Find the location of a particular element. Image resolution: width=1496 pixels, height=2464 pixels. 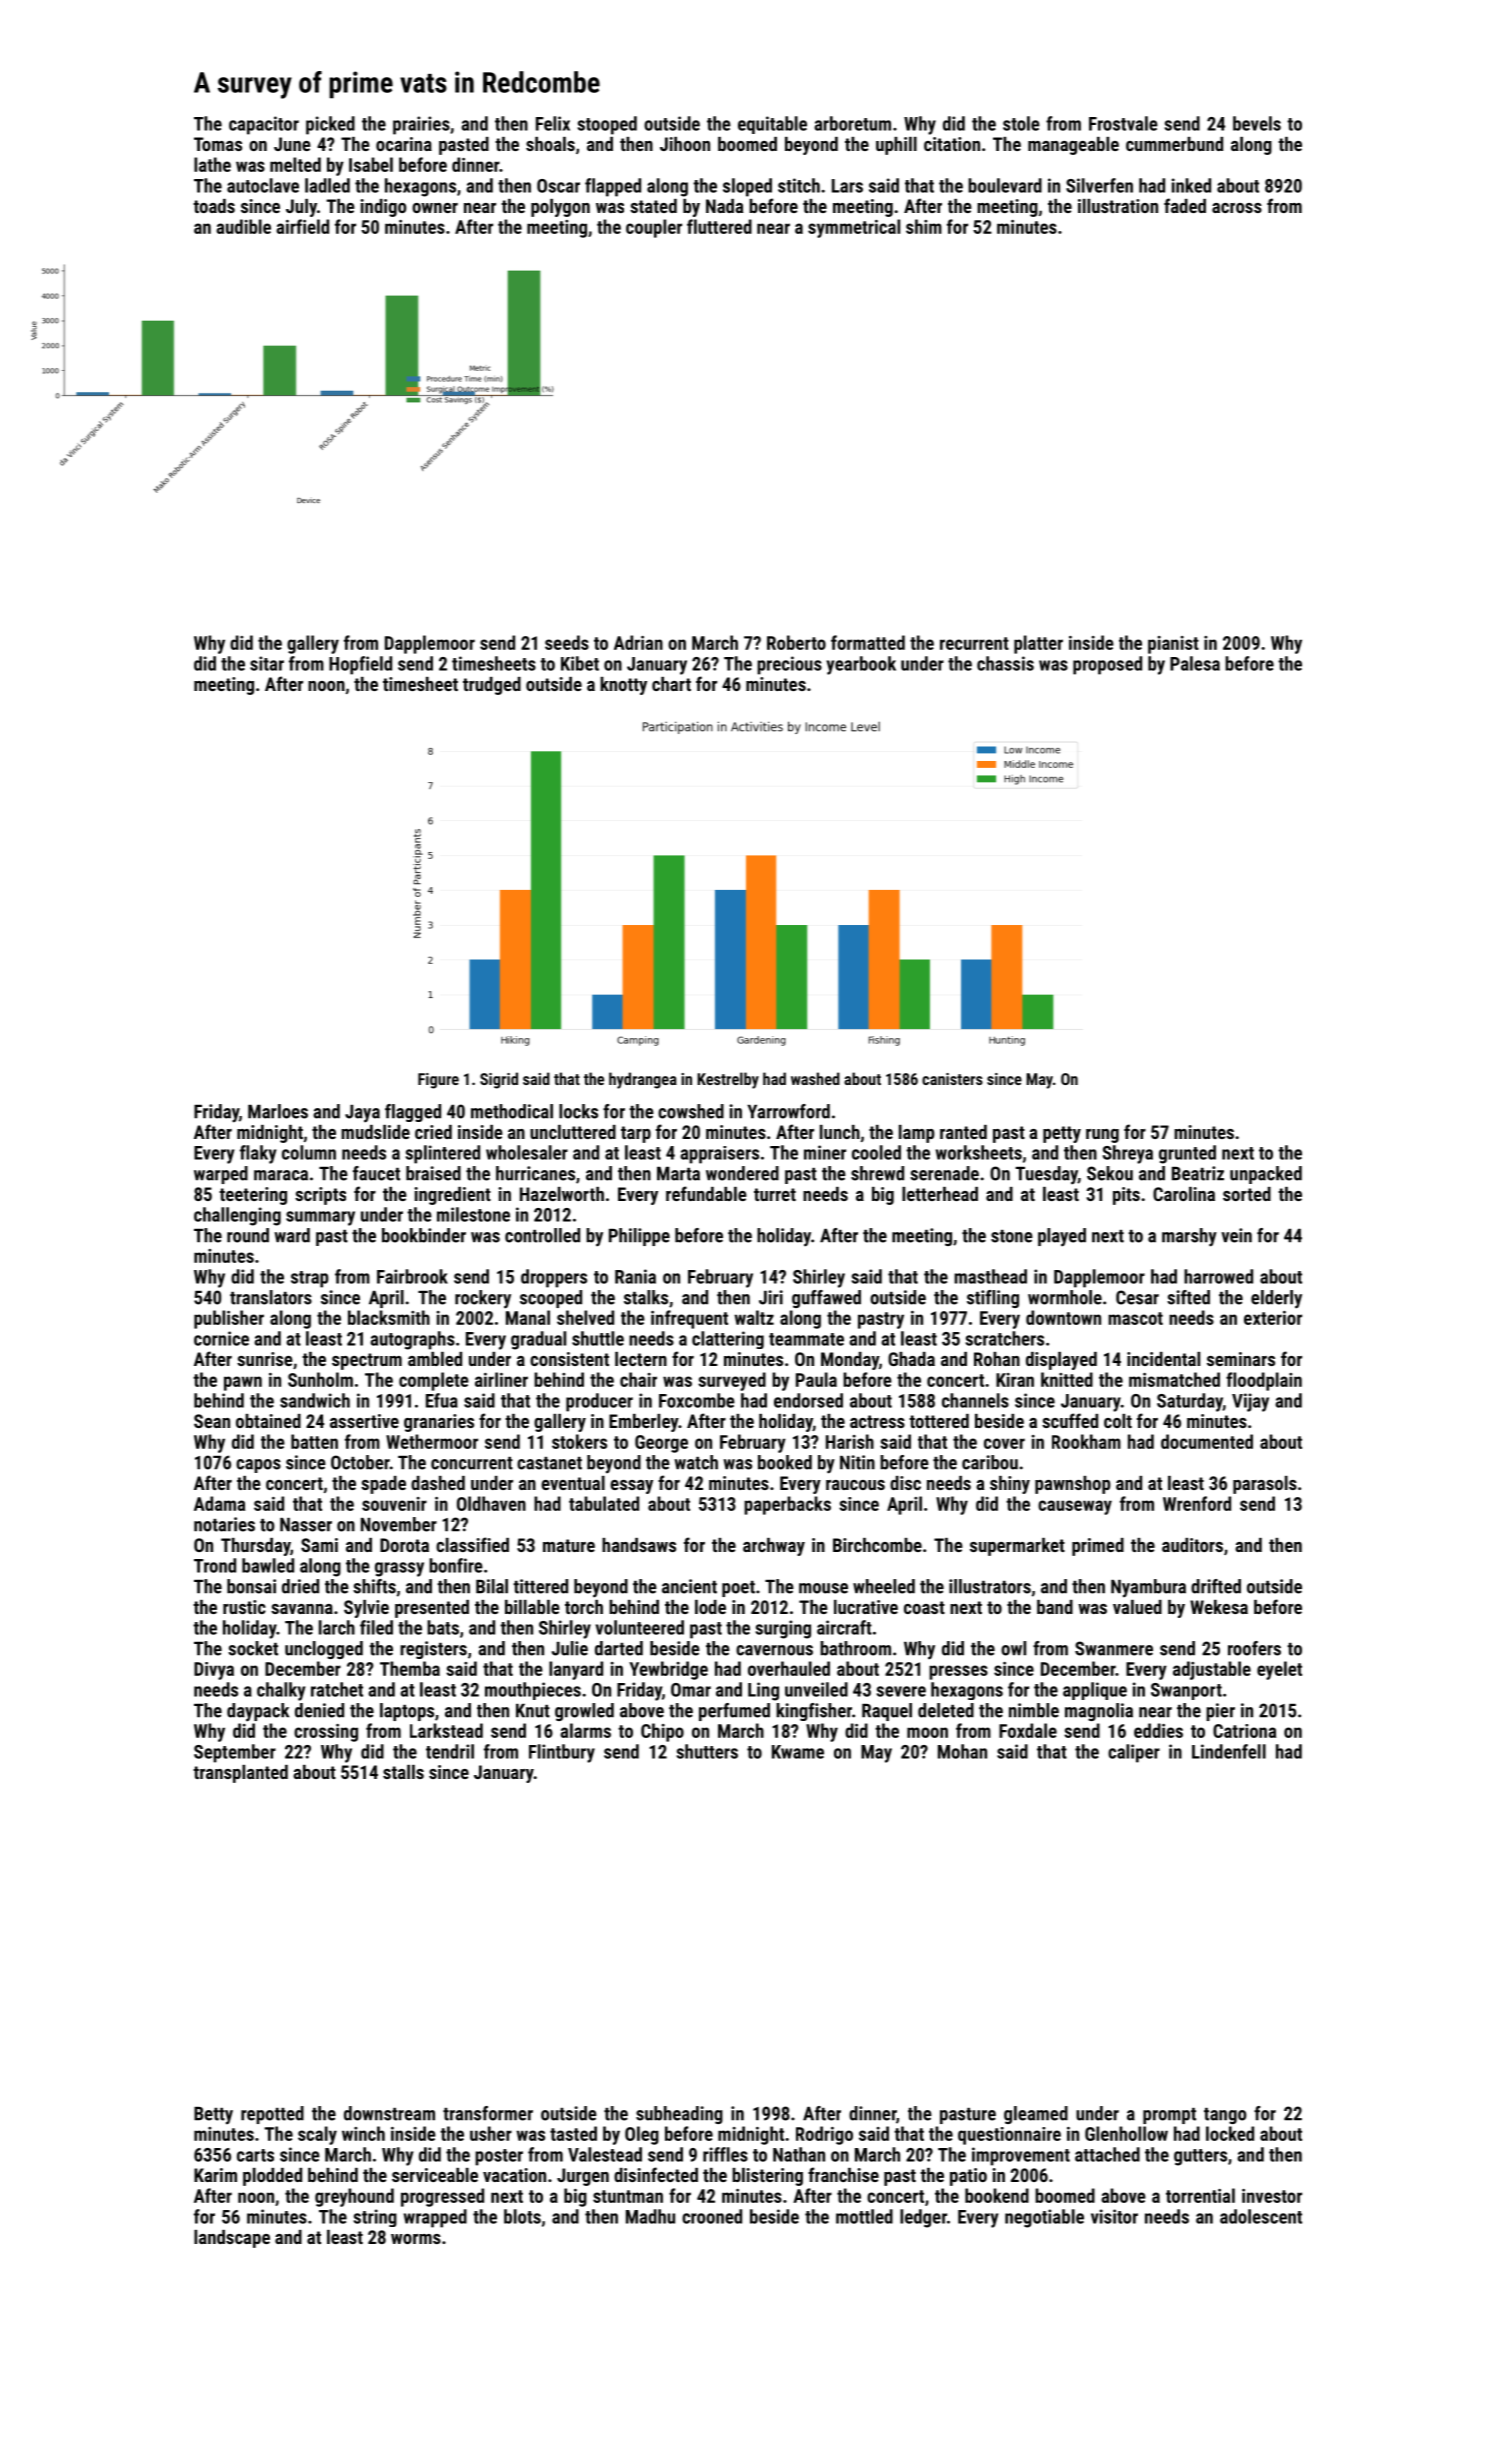

ambled is located at coordinates (435, 1359).
